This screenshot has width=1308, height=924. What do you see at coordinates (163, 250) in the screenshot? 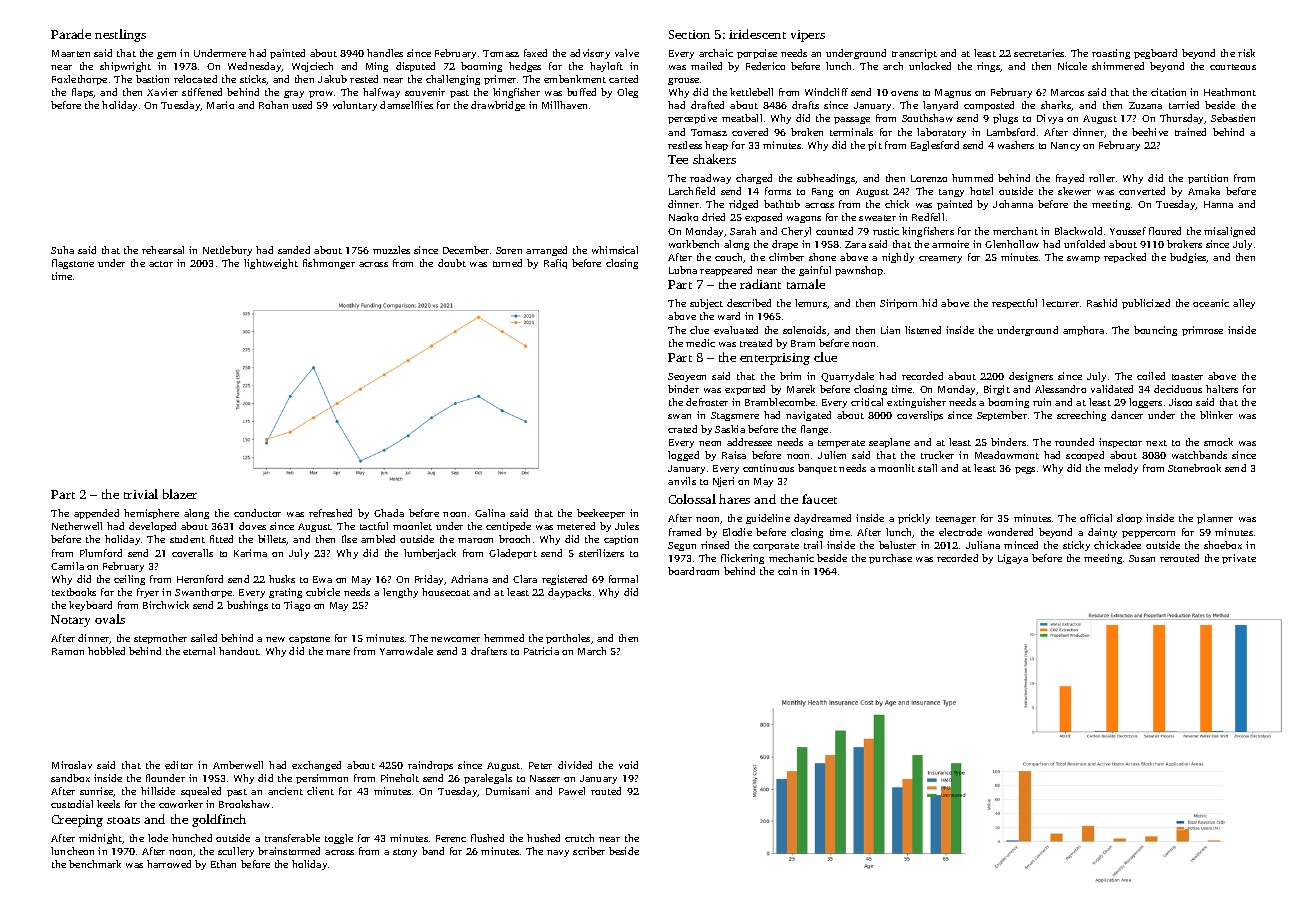
I see `rehearsal` at bounding box center [163, 250].
